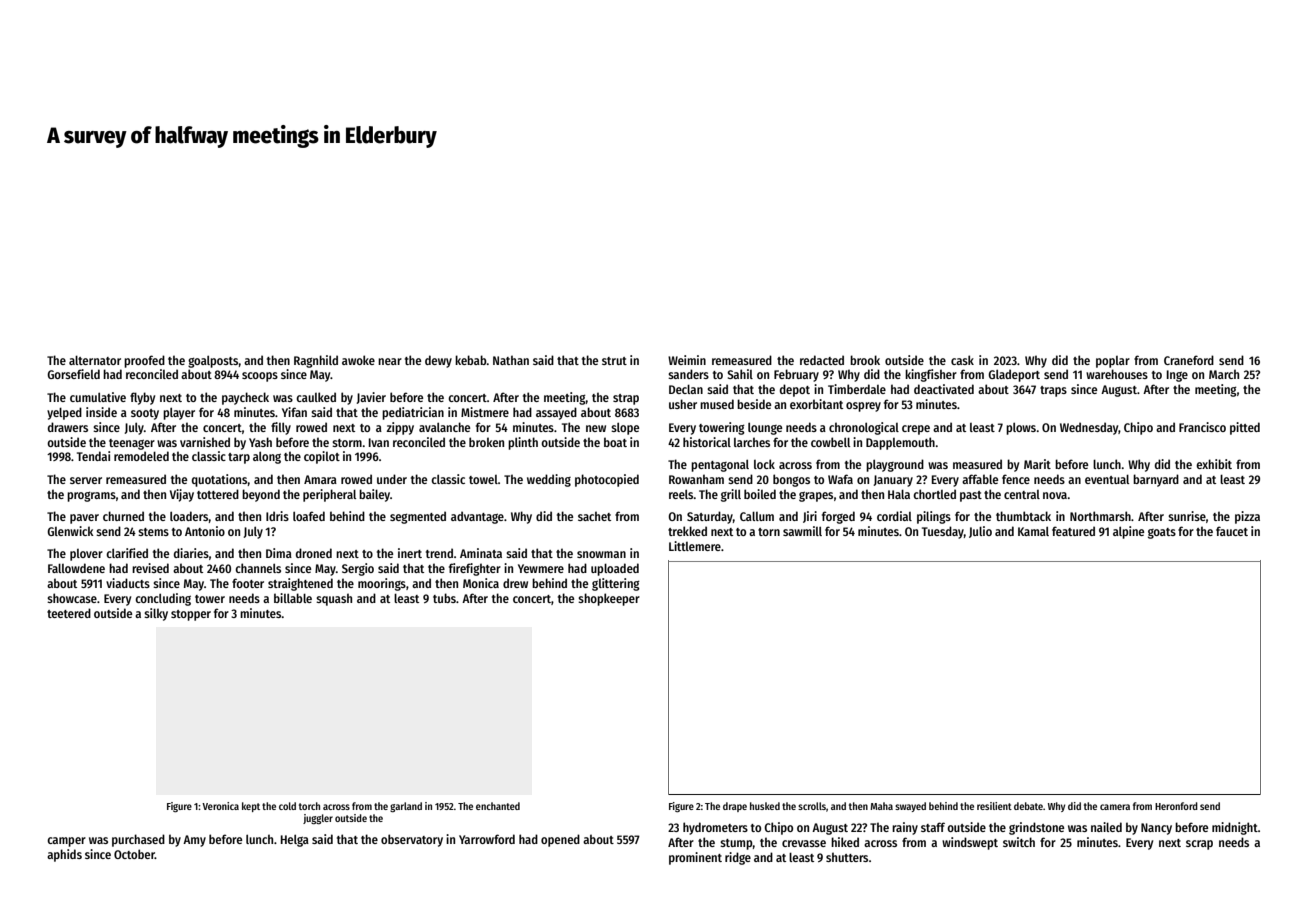 This image has height=924, width=1308. What do you see at coordinates (220, 806) in the image?
I see `Veronica` at bounding box center [220, 806].
